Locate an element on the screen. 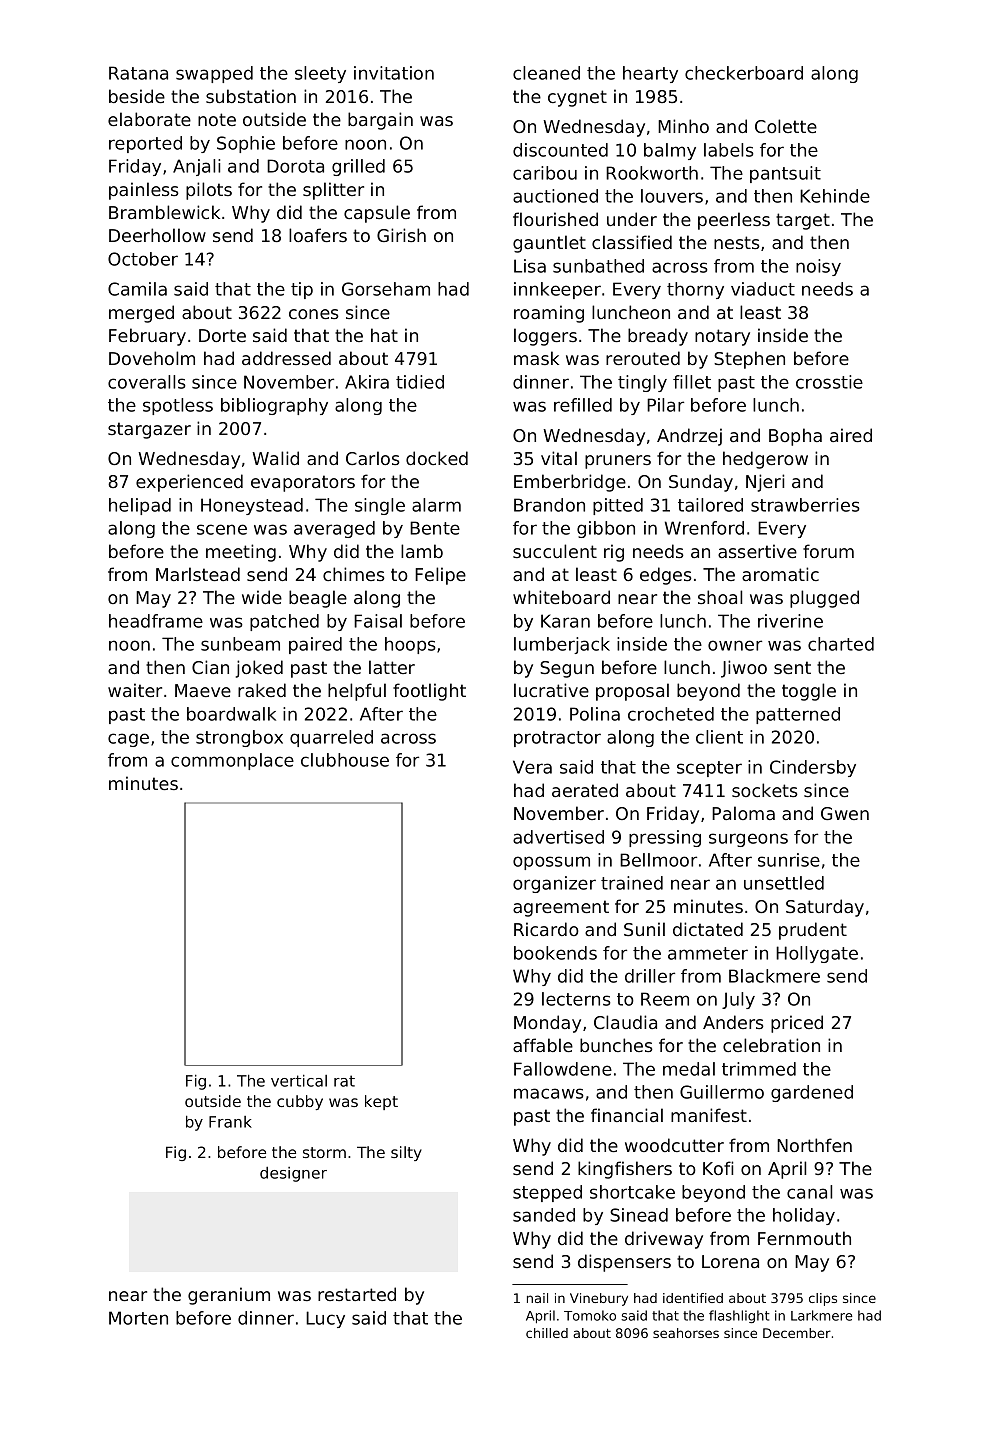  nests is located at coordinates (737, 242).
